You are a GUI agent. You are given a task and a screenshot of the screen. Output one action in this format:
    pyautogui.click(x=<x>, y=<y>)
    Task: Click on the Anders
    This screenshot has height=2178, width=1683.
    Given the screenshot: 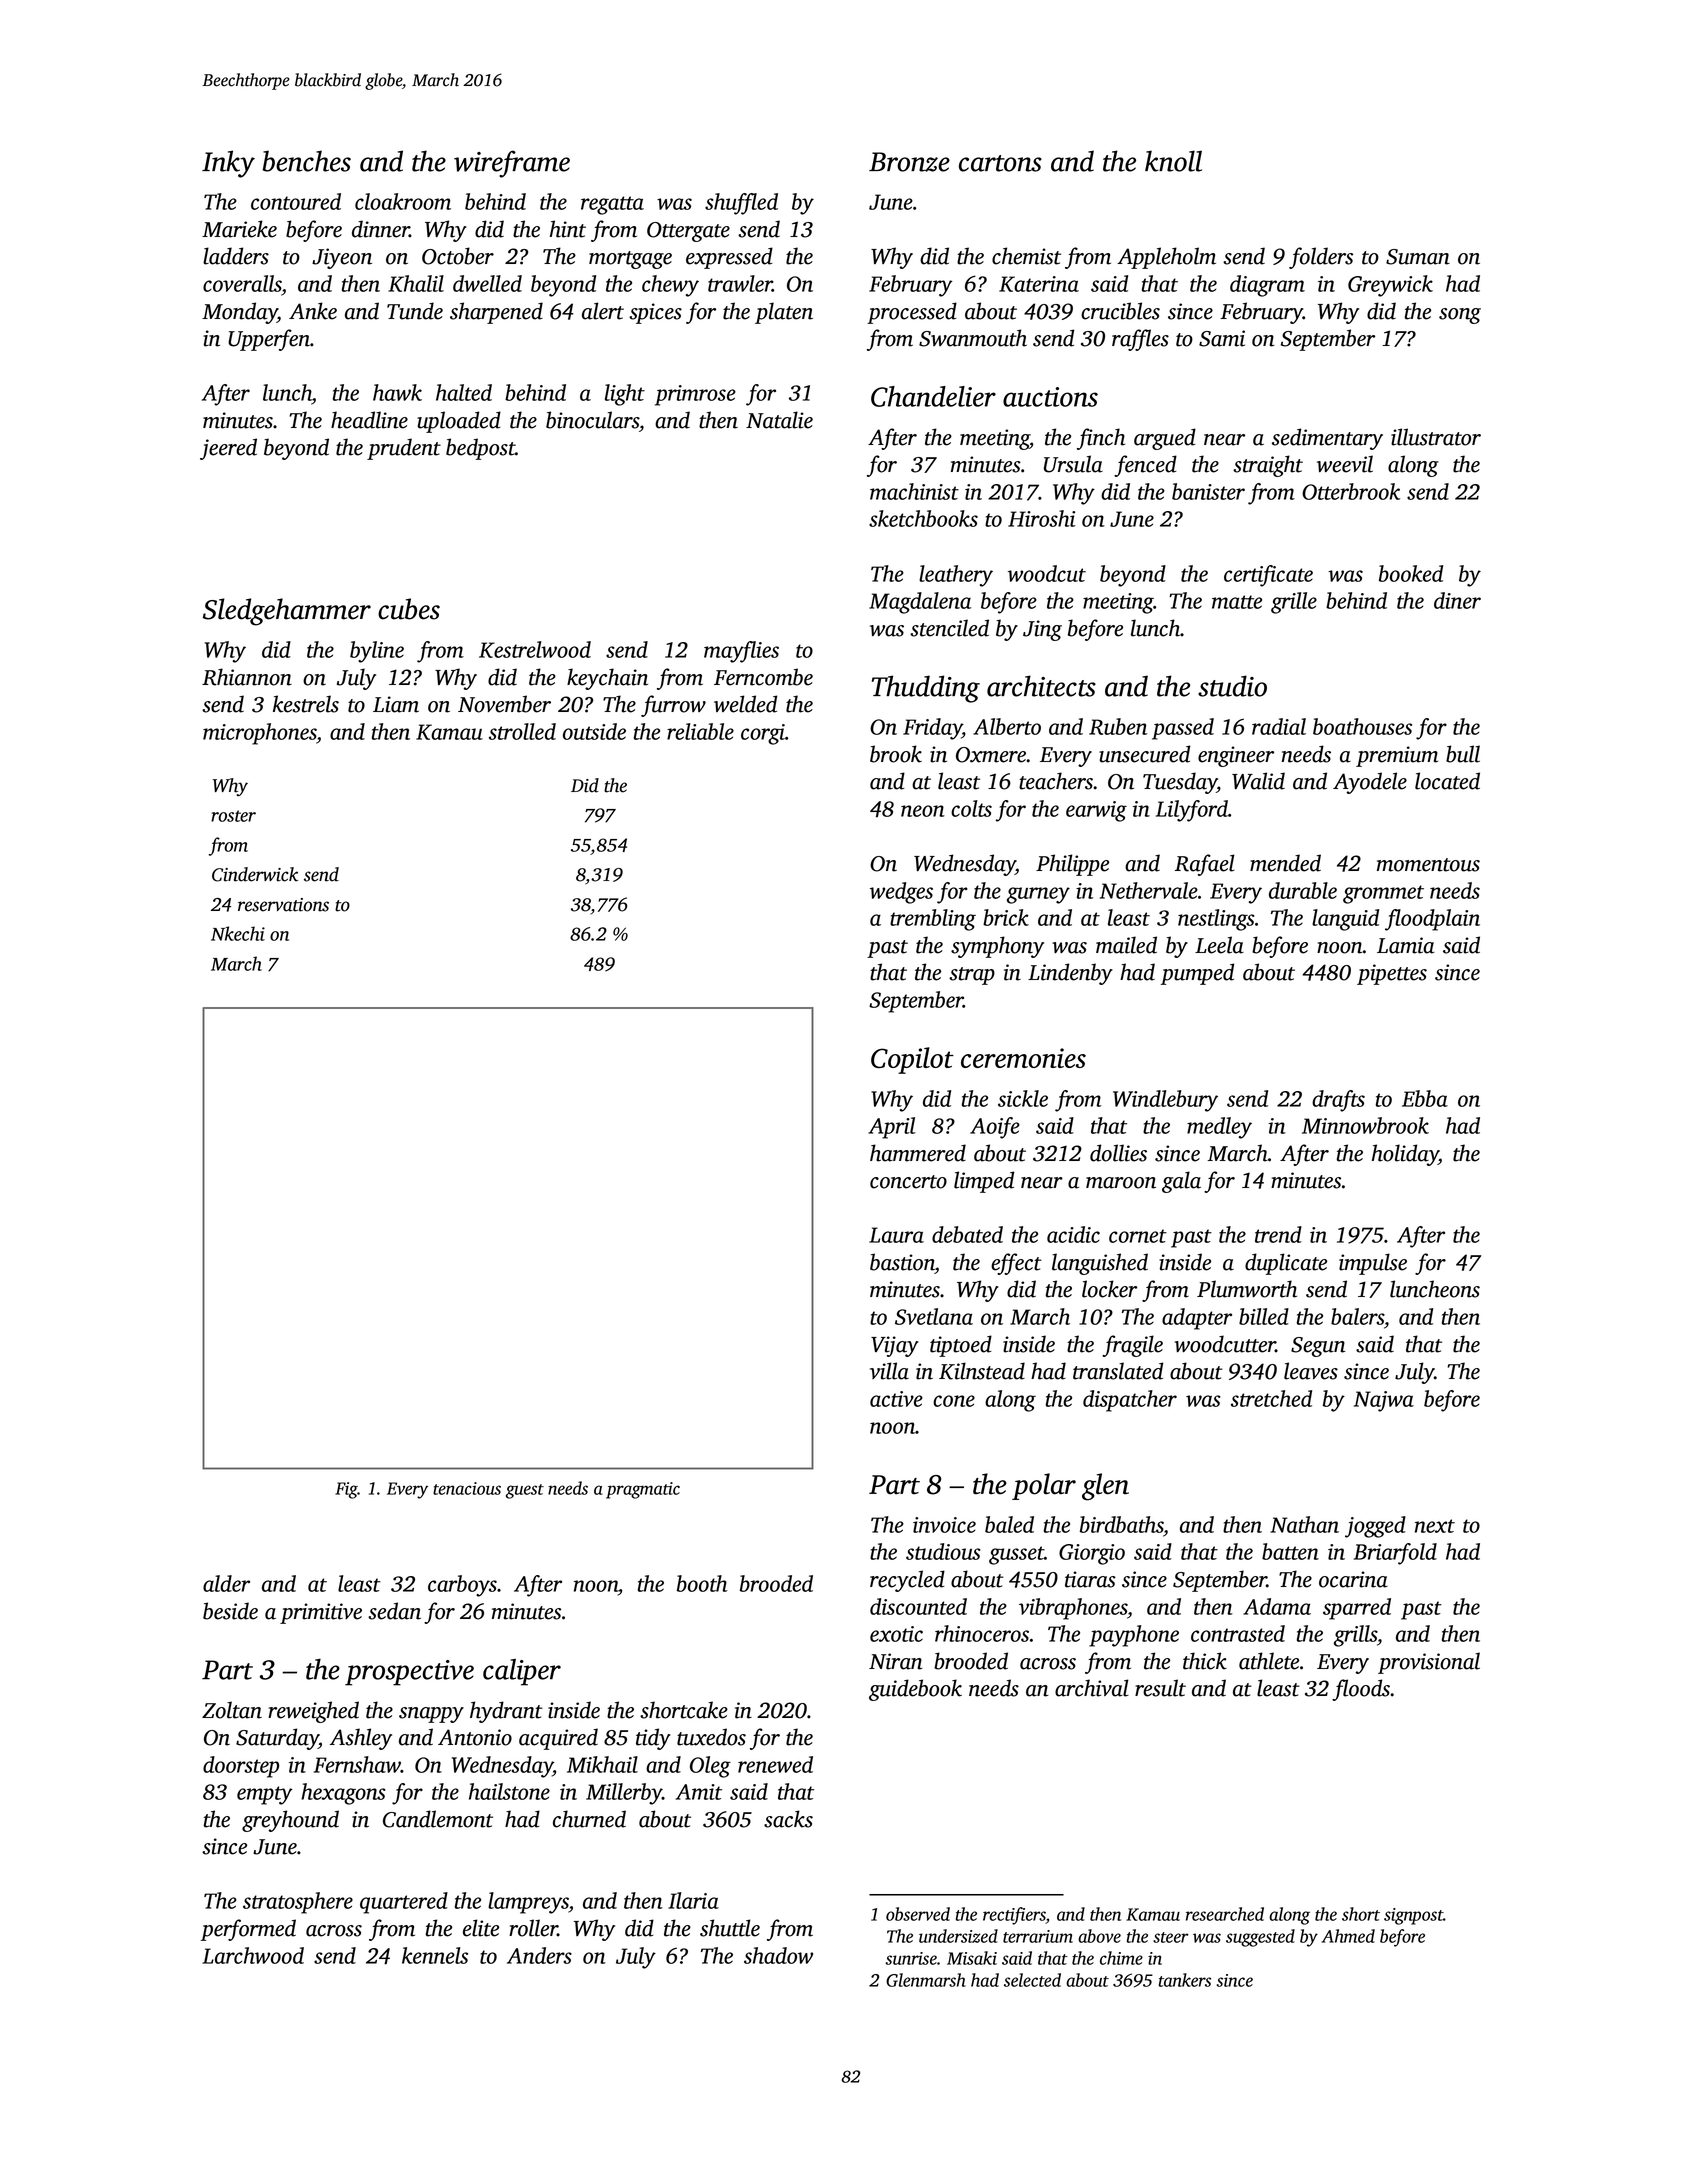 What is the action you would take?
    pyautogui.click(x=539, y=1955)
